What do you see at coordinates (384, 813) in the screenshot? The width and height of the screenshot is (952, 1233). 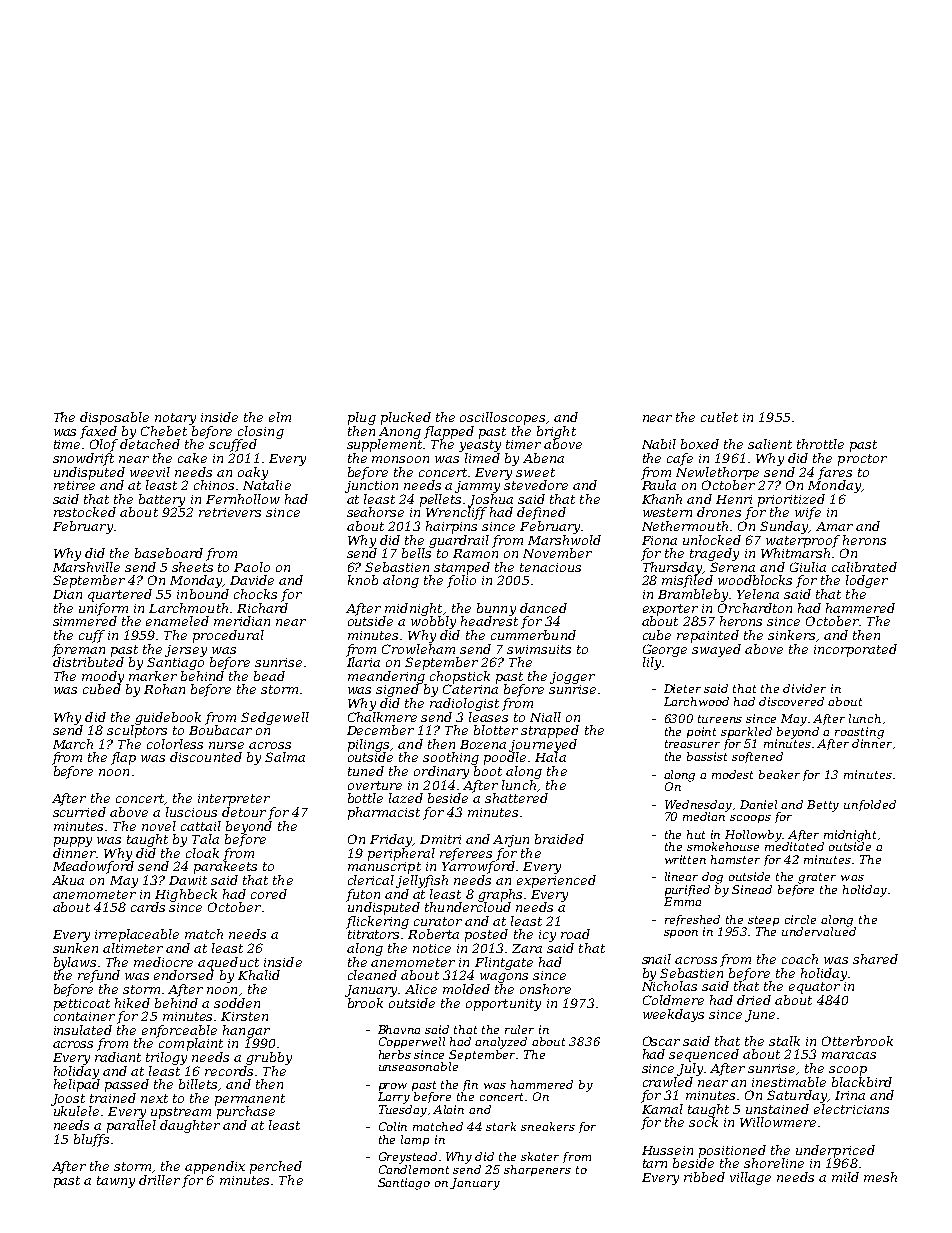 I see `pharmacist` at bounding box center [384, 813].
